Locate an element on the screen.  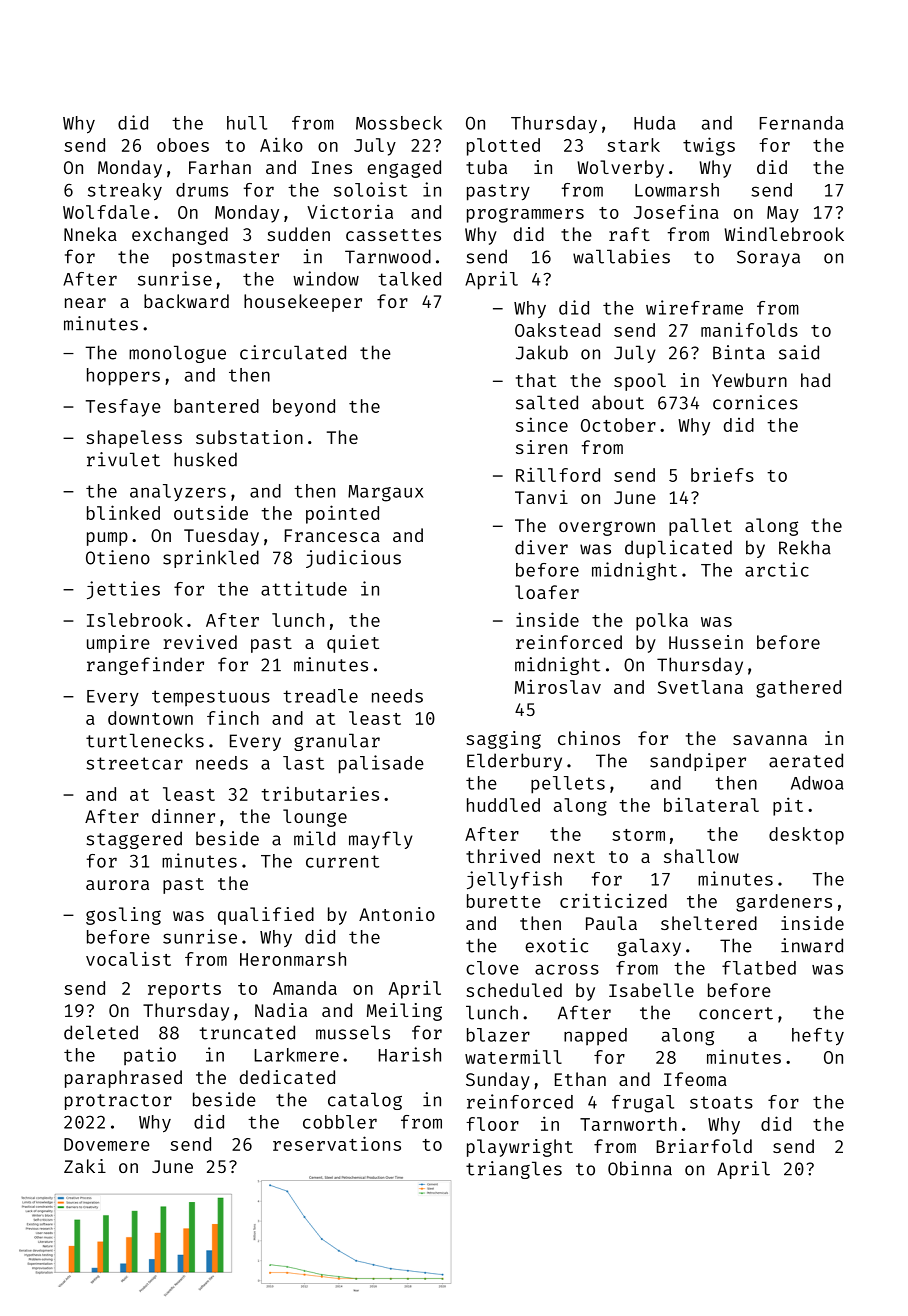
Rekha is located at coordinates (805, 547).
